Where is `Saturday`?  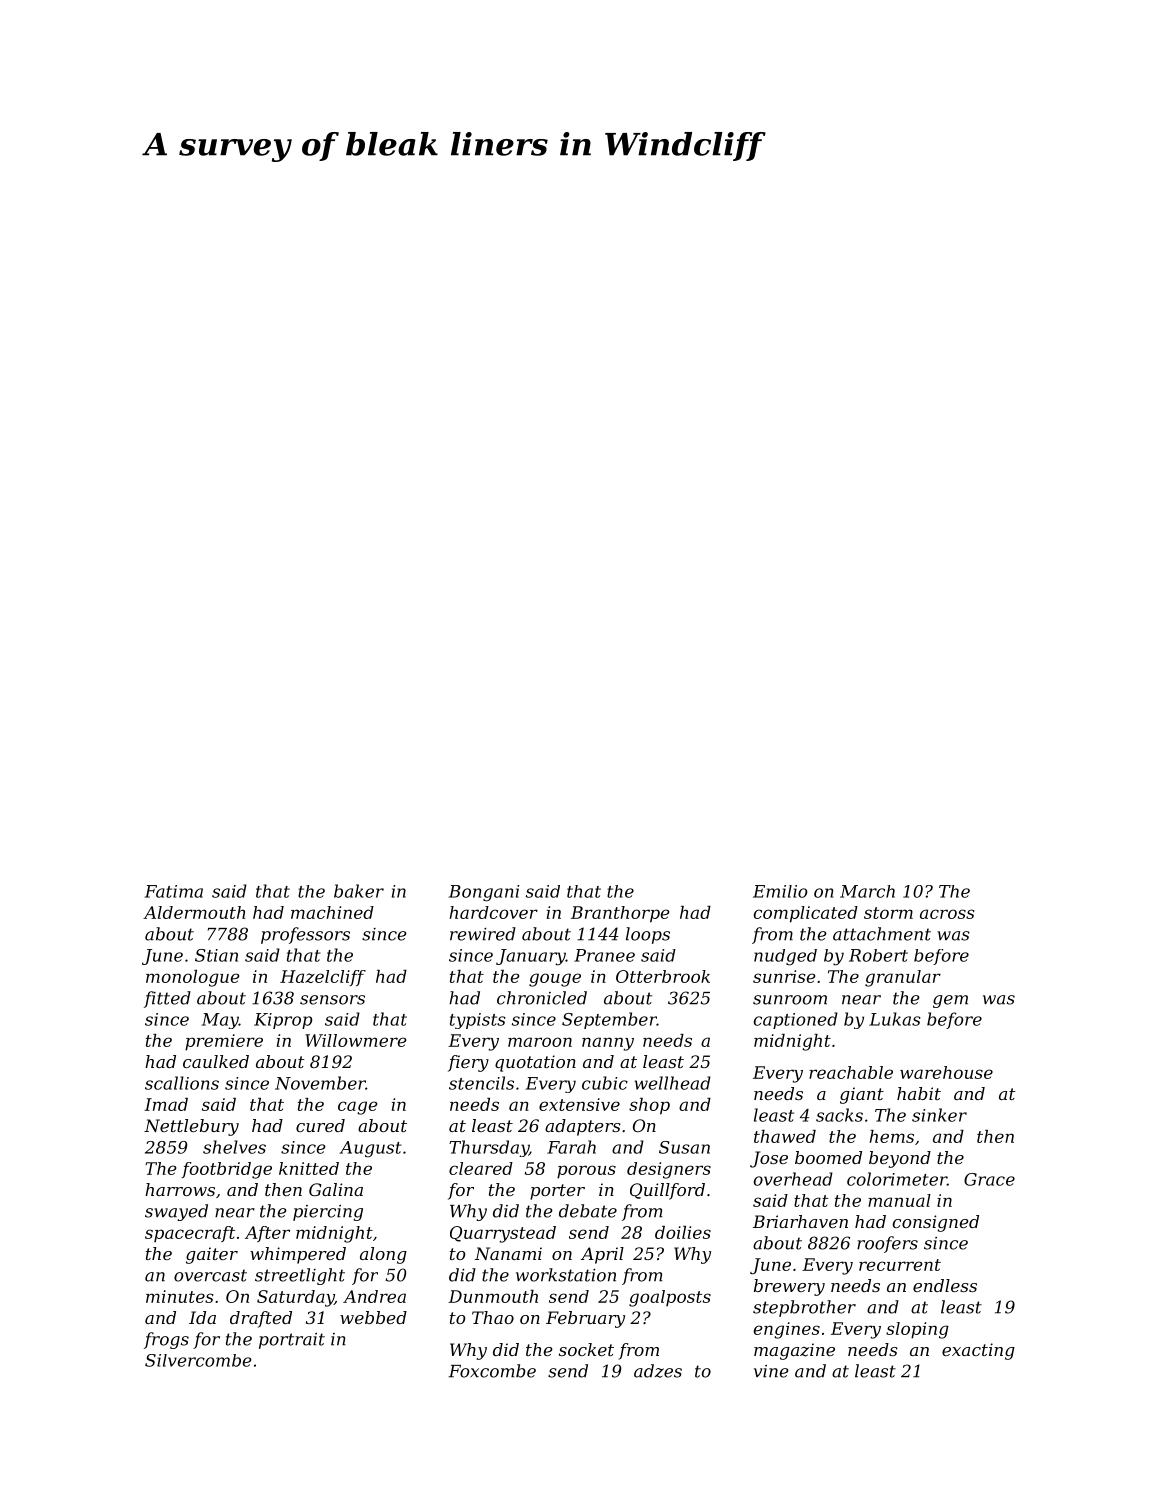 Saturday is located at coordinates (295, 1298).
